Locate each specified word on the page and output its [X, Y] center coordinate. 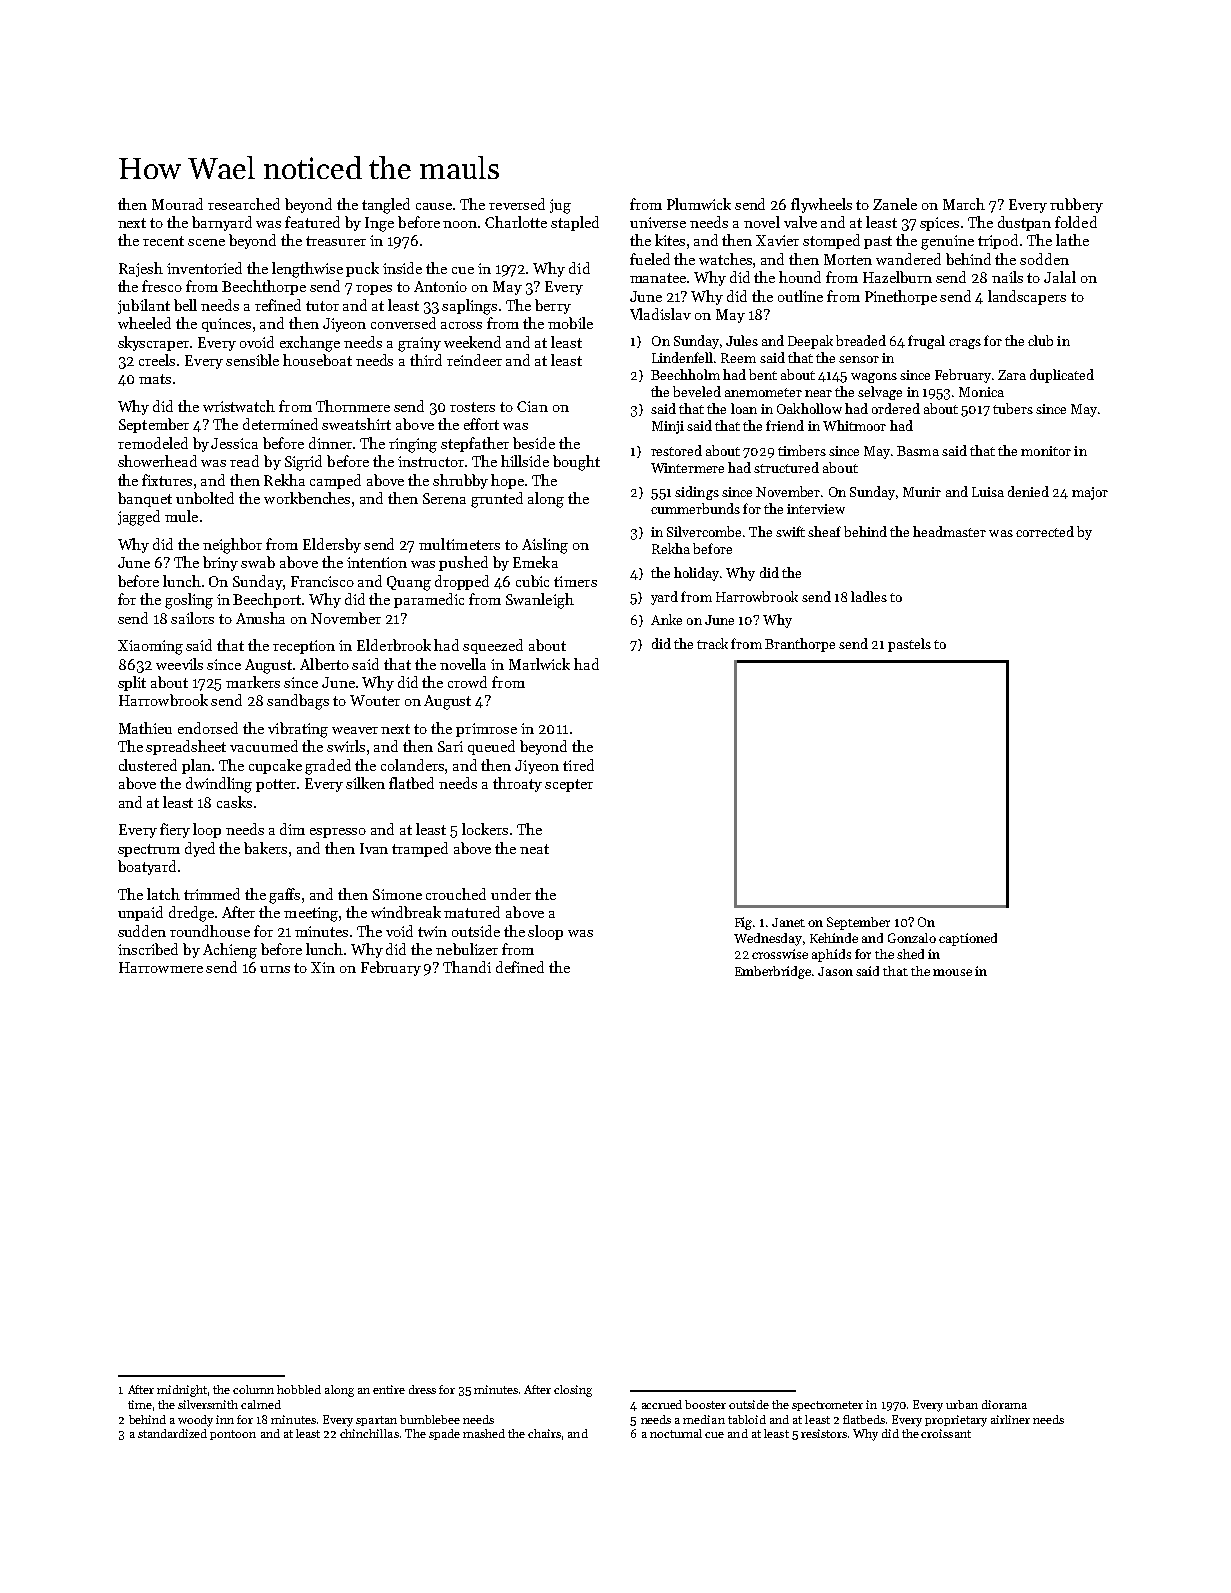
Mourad [177, 204]
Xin [323, 967]
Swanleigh [540, 601]
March [964, 204]
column [253, 1389]
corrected [1045, 531]
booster [705, 1404]
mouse [952, 972]
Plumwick [699, 204]
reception [304, 647]
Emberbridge [773, 972]
